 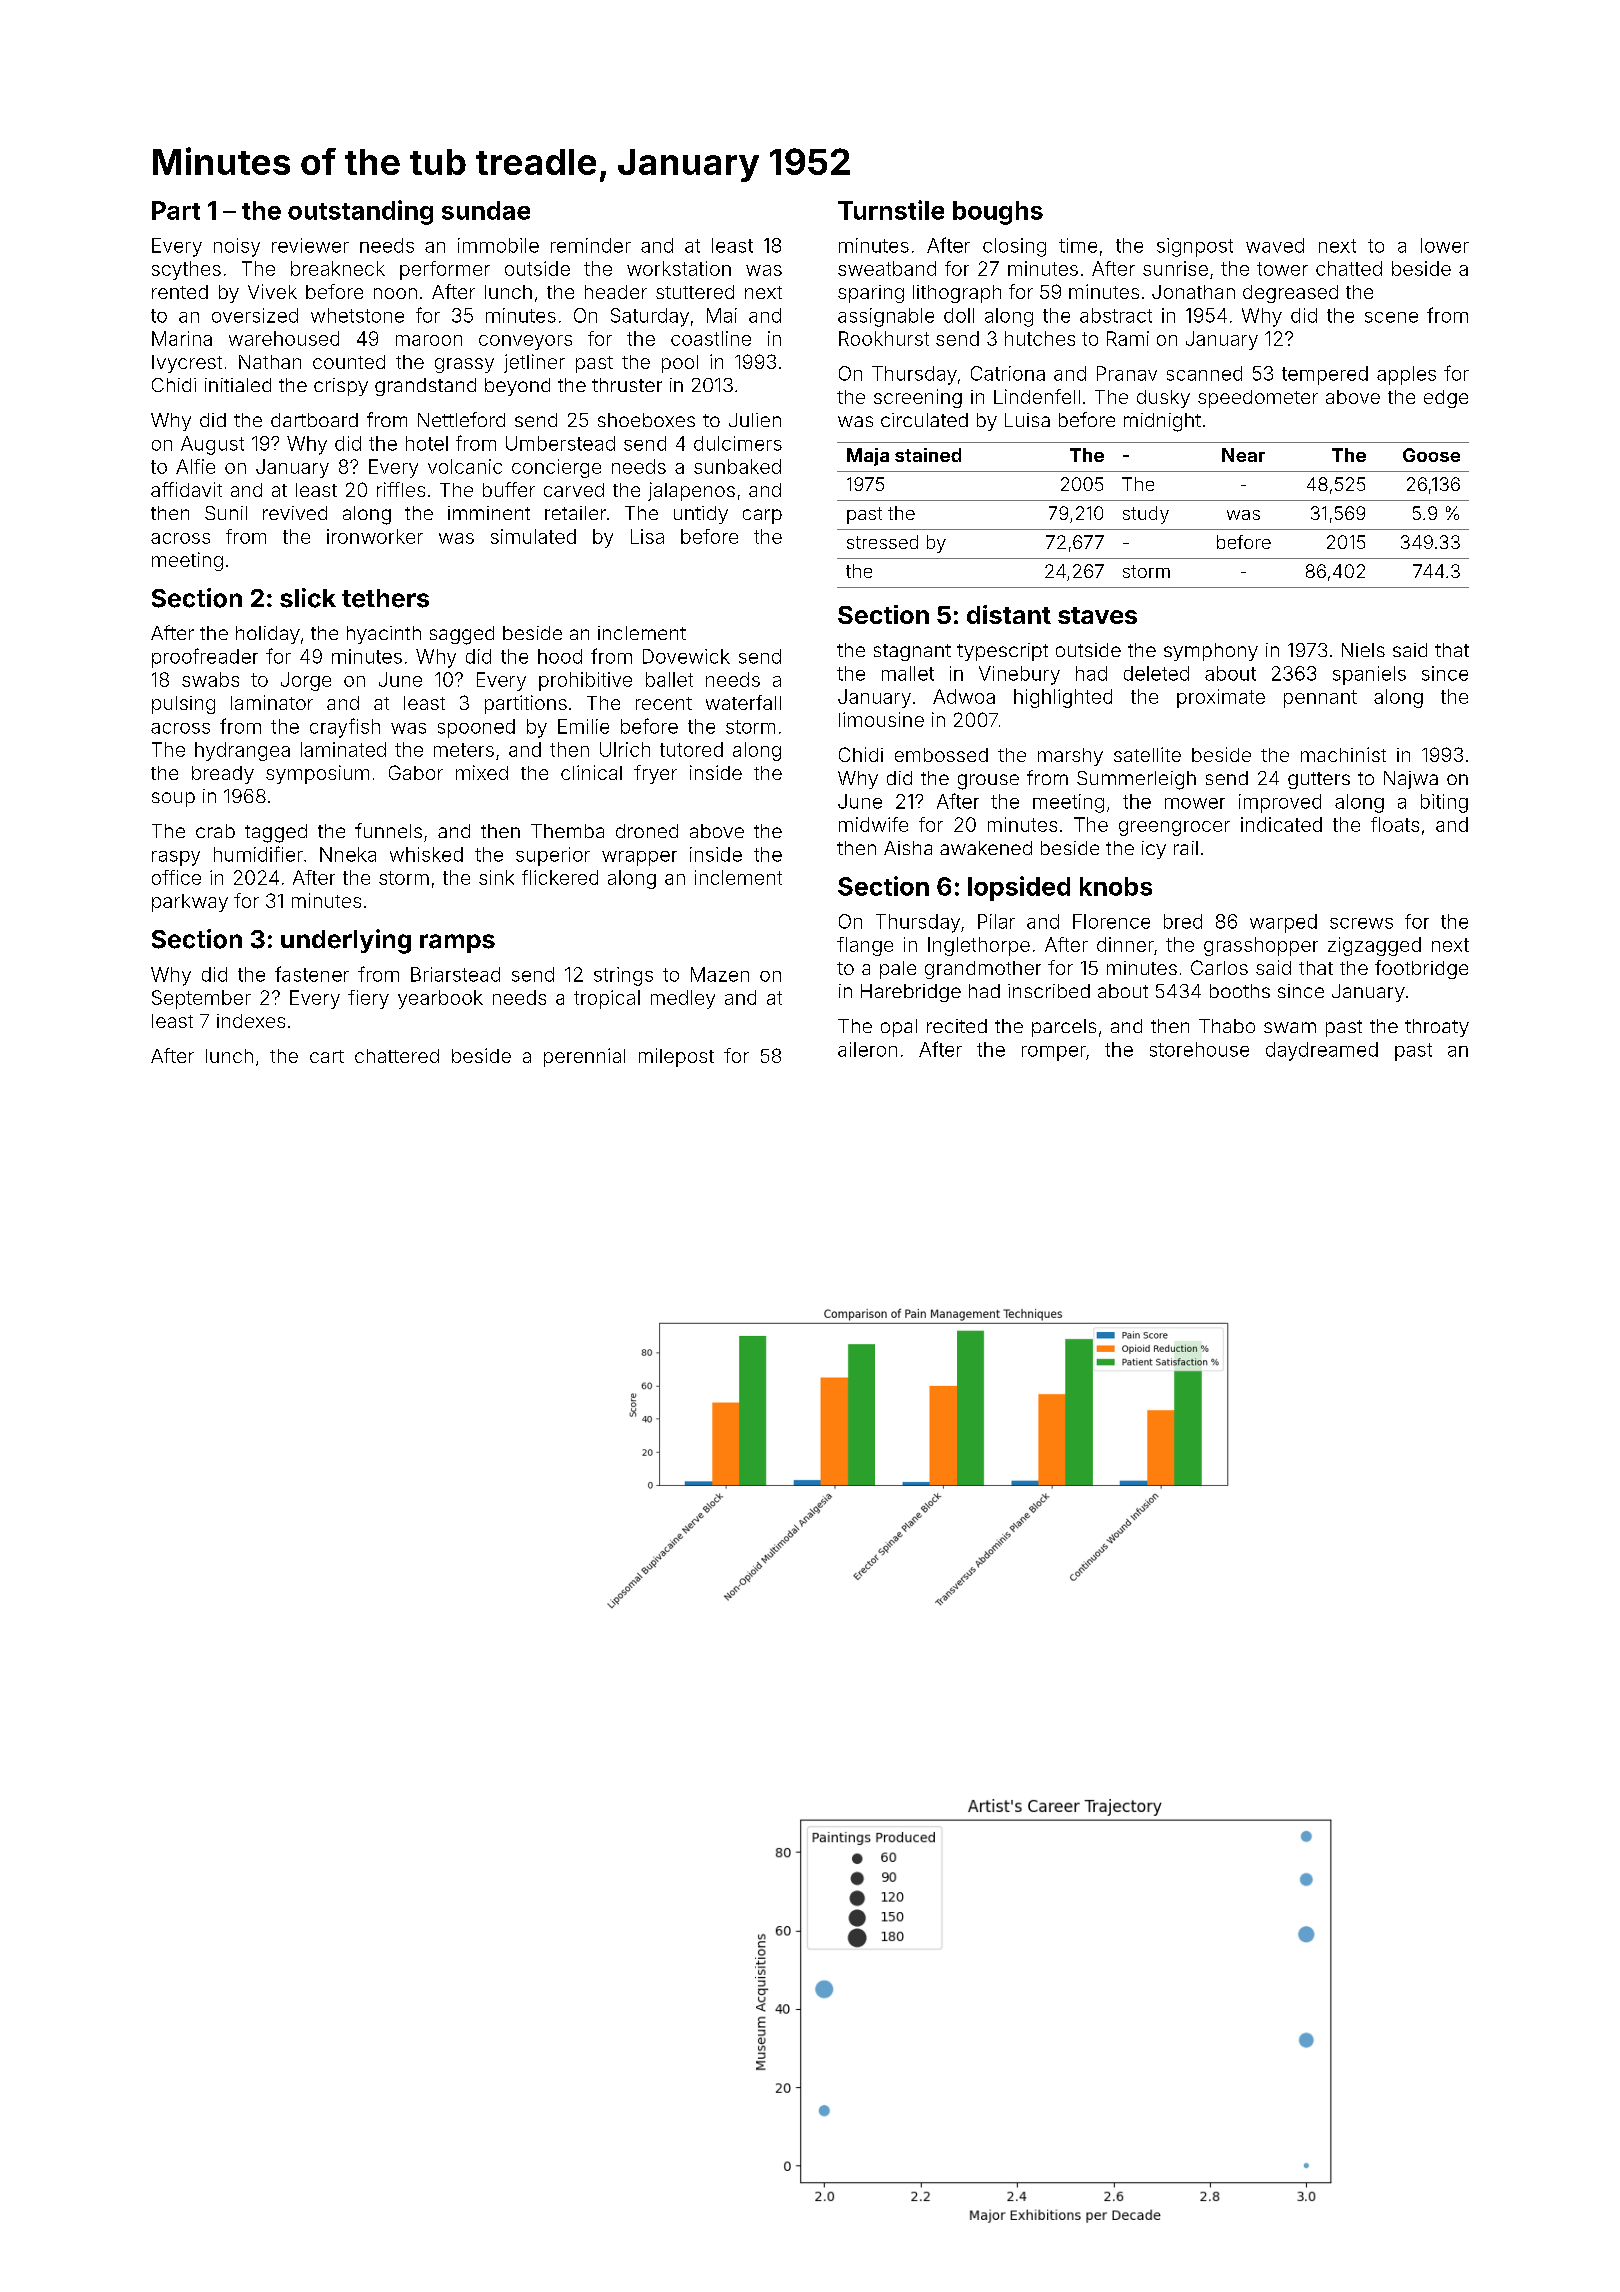 What do you see at coordinates (686, 656) in the document?
I see `Dovewick` at bounding box center [686, 656].
